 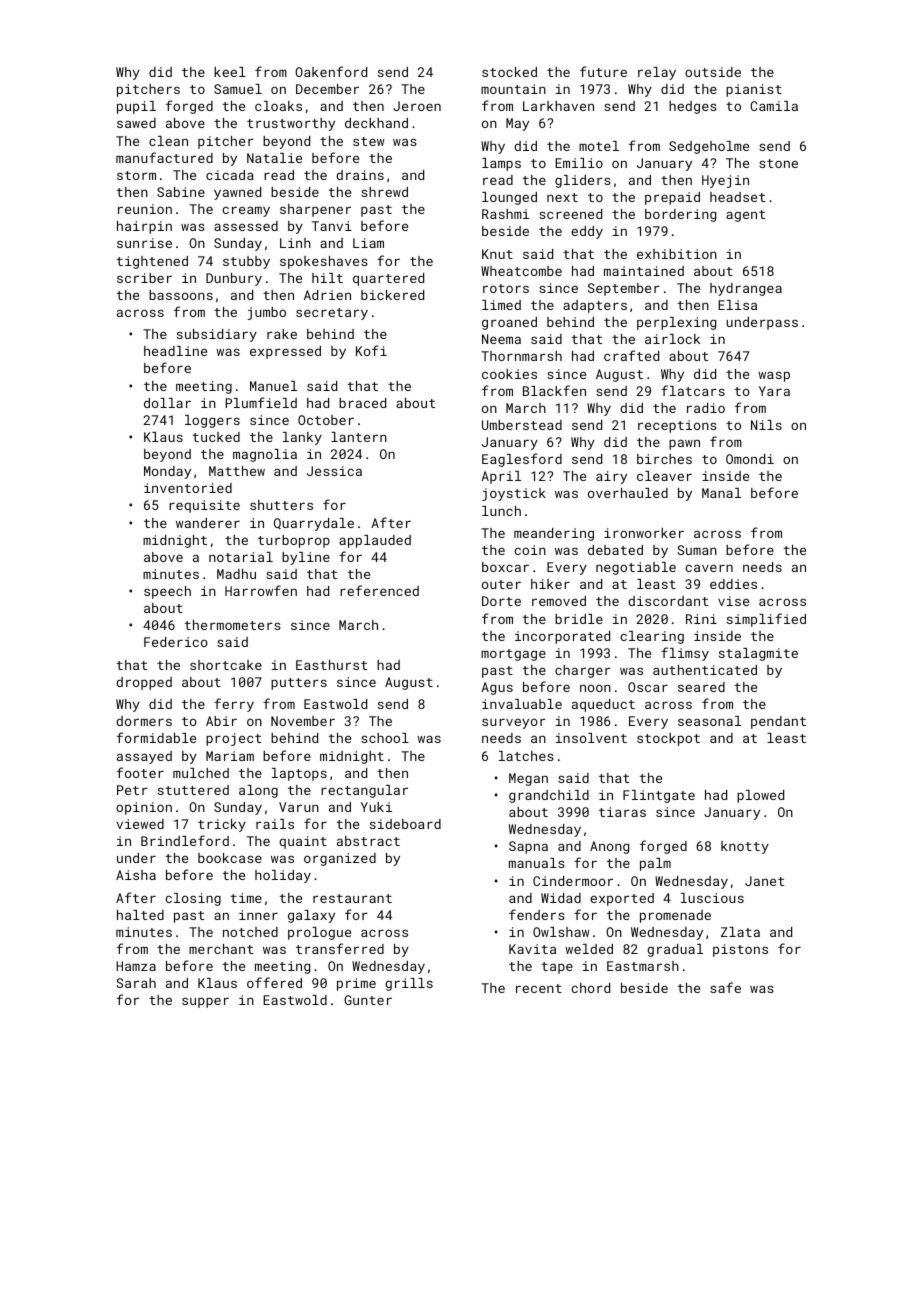 What do you see at coordinates (657, 73) in the image?
I see `relay` at bounding box center [657, 73].
